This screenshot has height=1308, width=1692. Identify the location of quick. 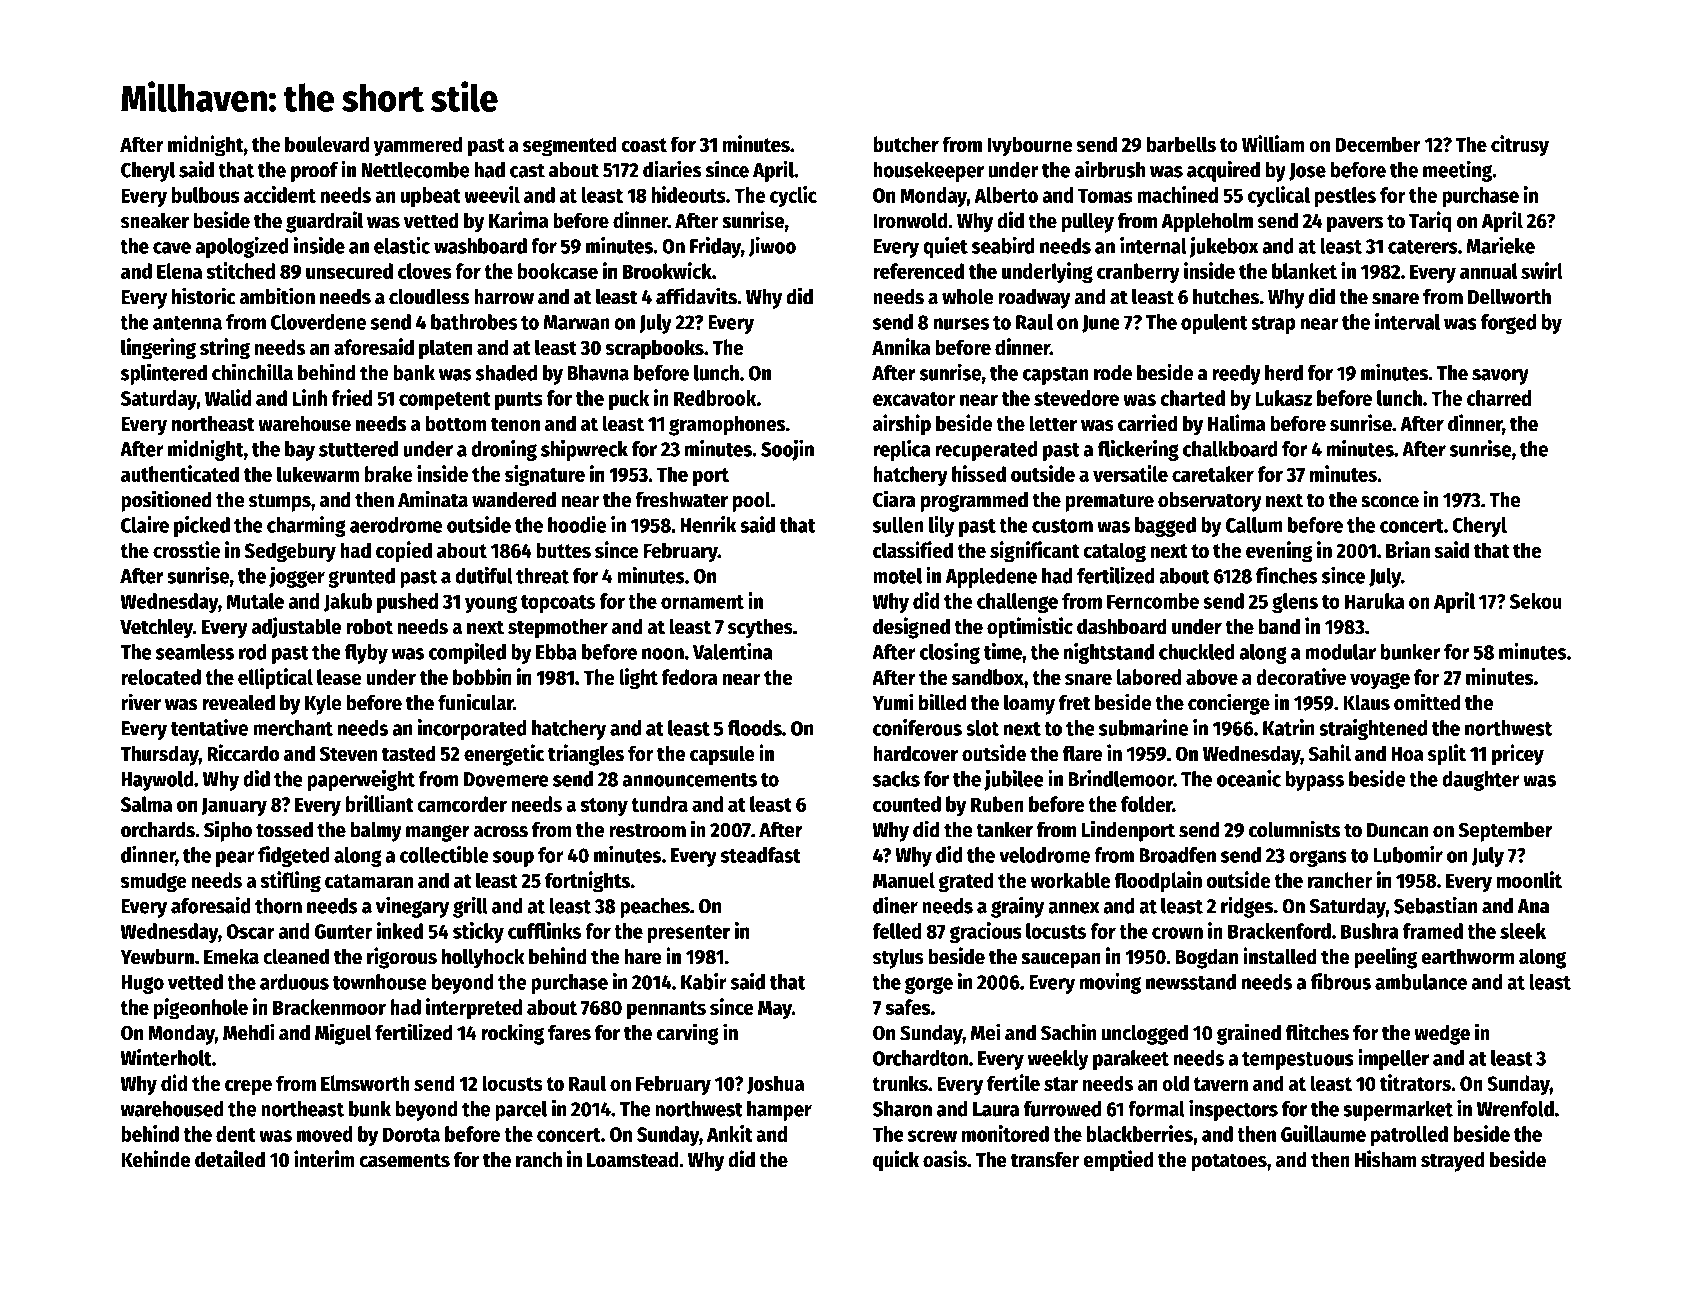
(896, 1161).
